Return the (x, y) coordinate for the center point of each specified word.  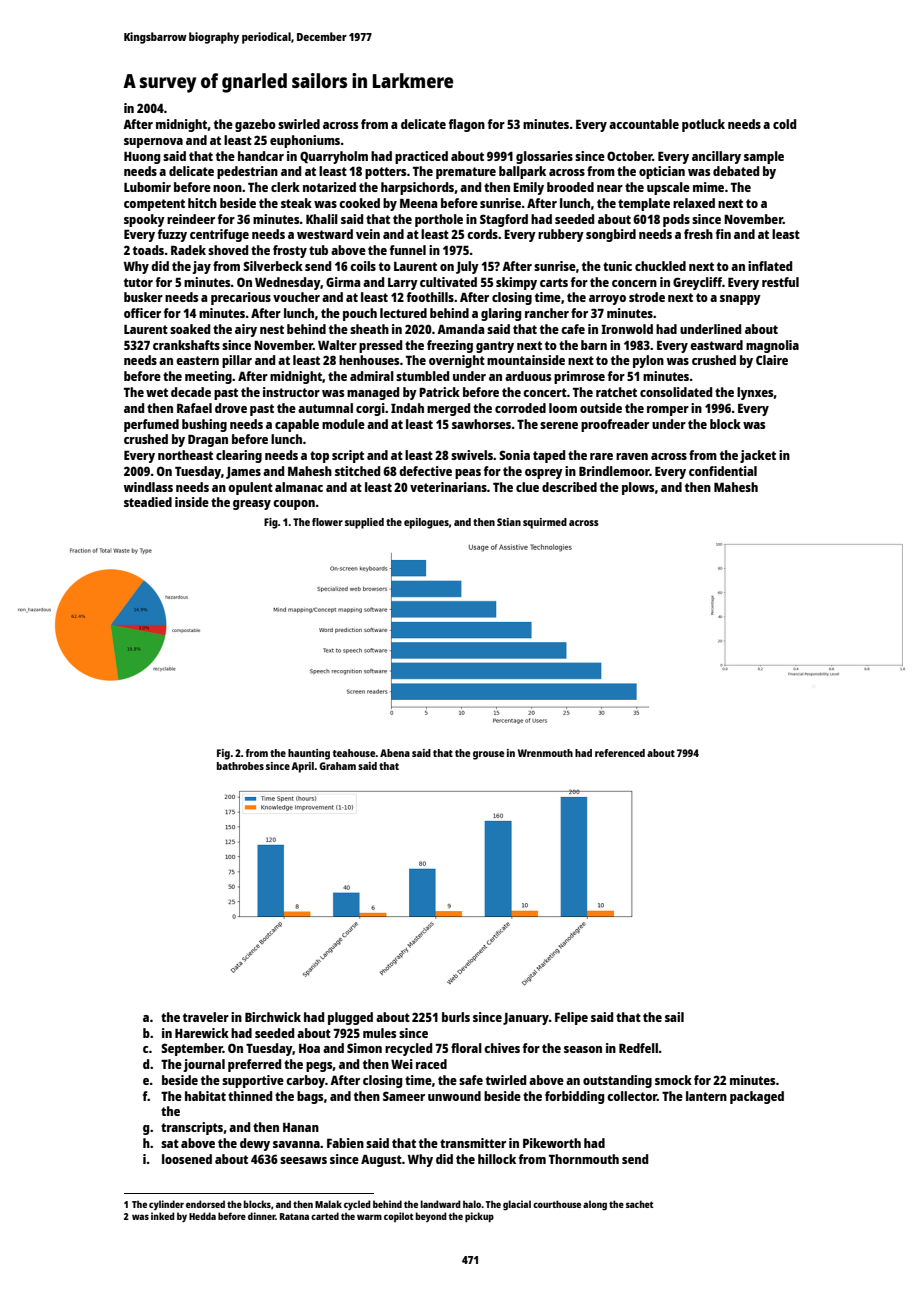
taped (549, 456)
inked (163, 1216)
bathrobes (240, 766)
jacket (758, 456)
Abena (395, 753)
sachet (639, 1204)
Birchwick (273, 1017)
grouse (488, 755)
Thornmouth (584, 1159)
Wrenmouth (545, 753)
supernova (153, 143)
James (243, 473)
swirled (299, 124)
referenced (620, 753)
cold (784, 124)
